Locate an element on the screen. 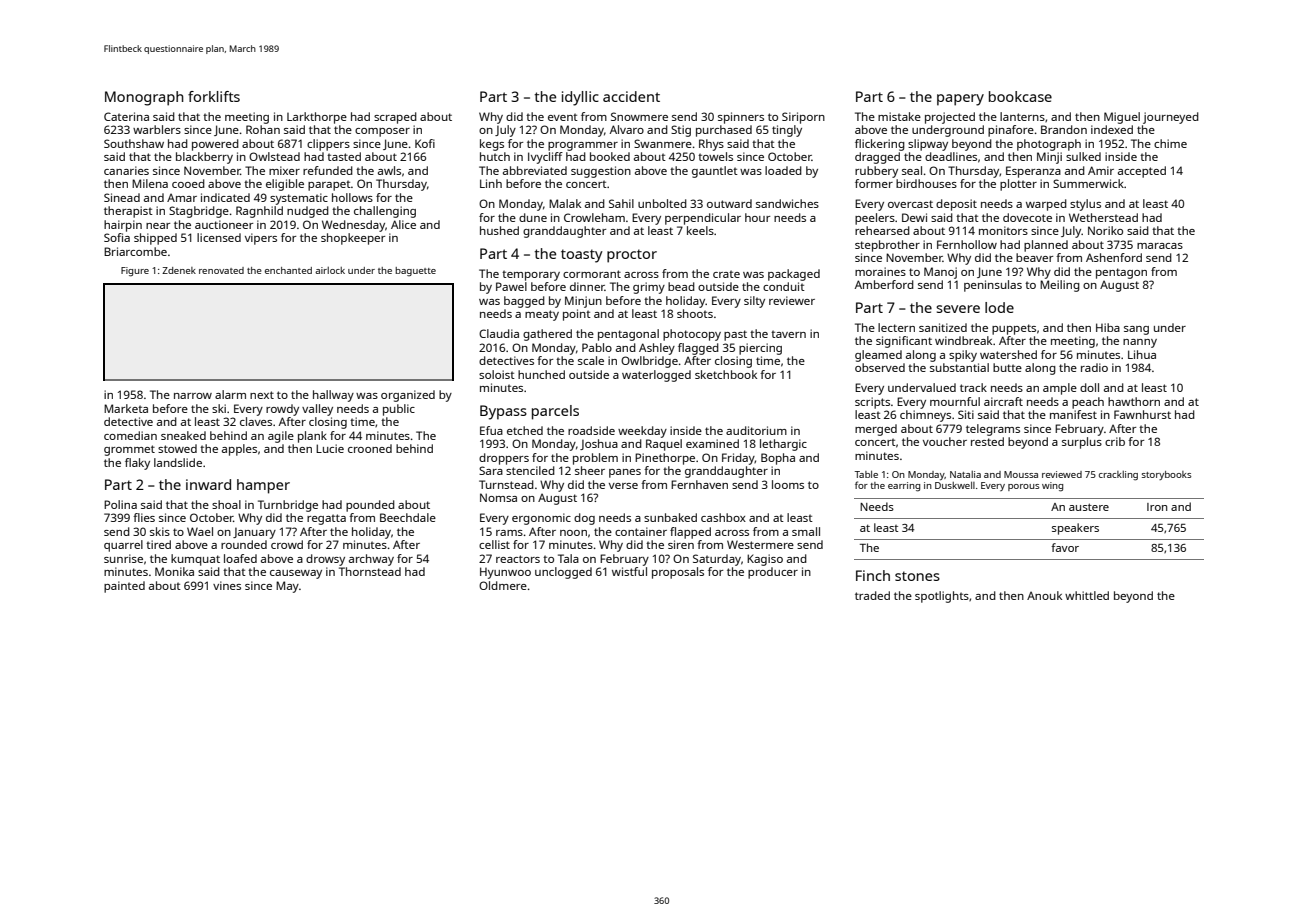  causeway is located at coordinates (296, 574).
